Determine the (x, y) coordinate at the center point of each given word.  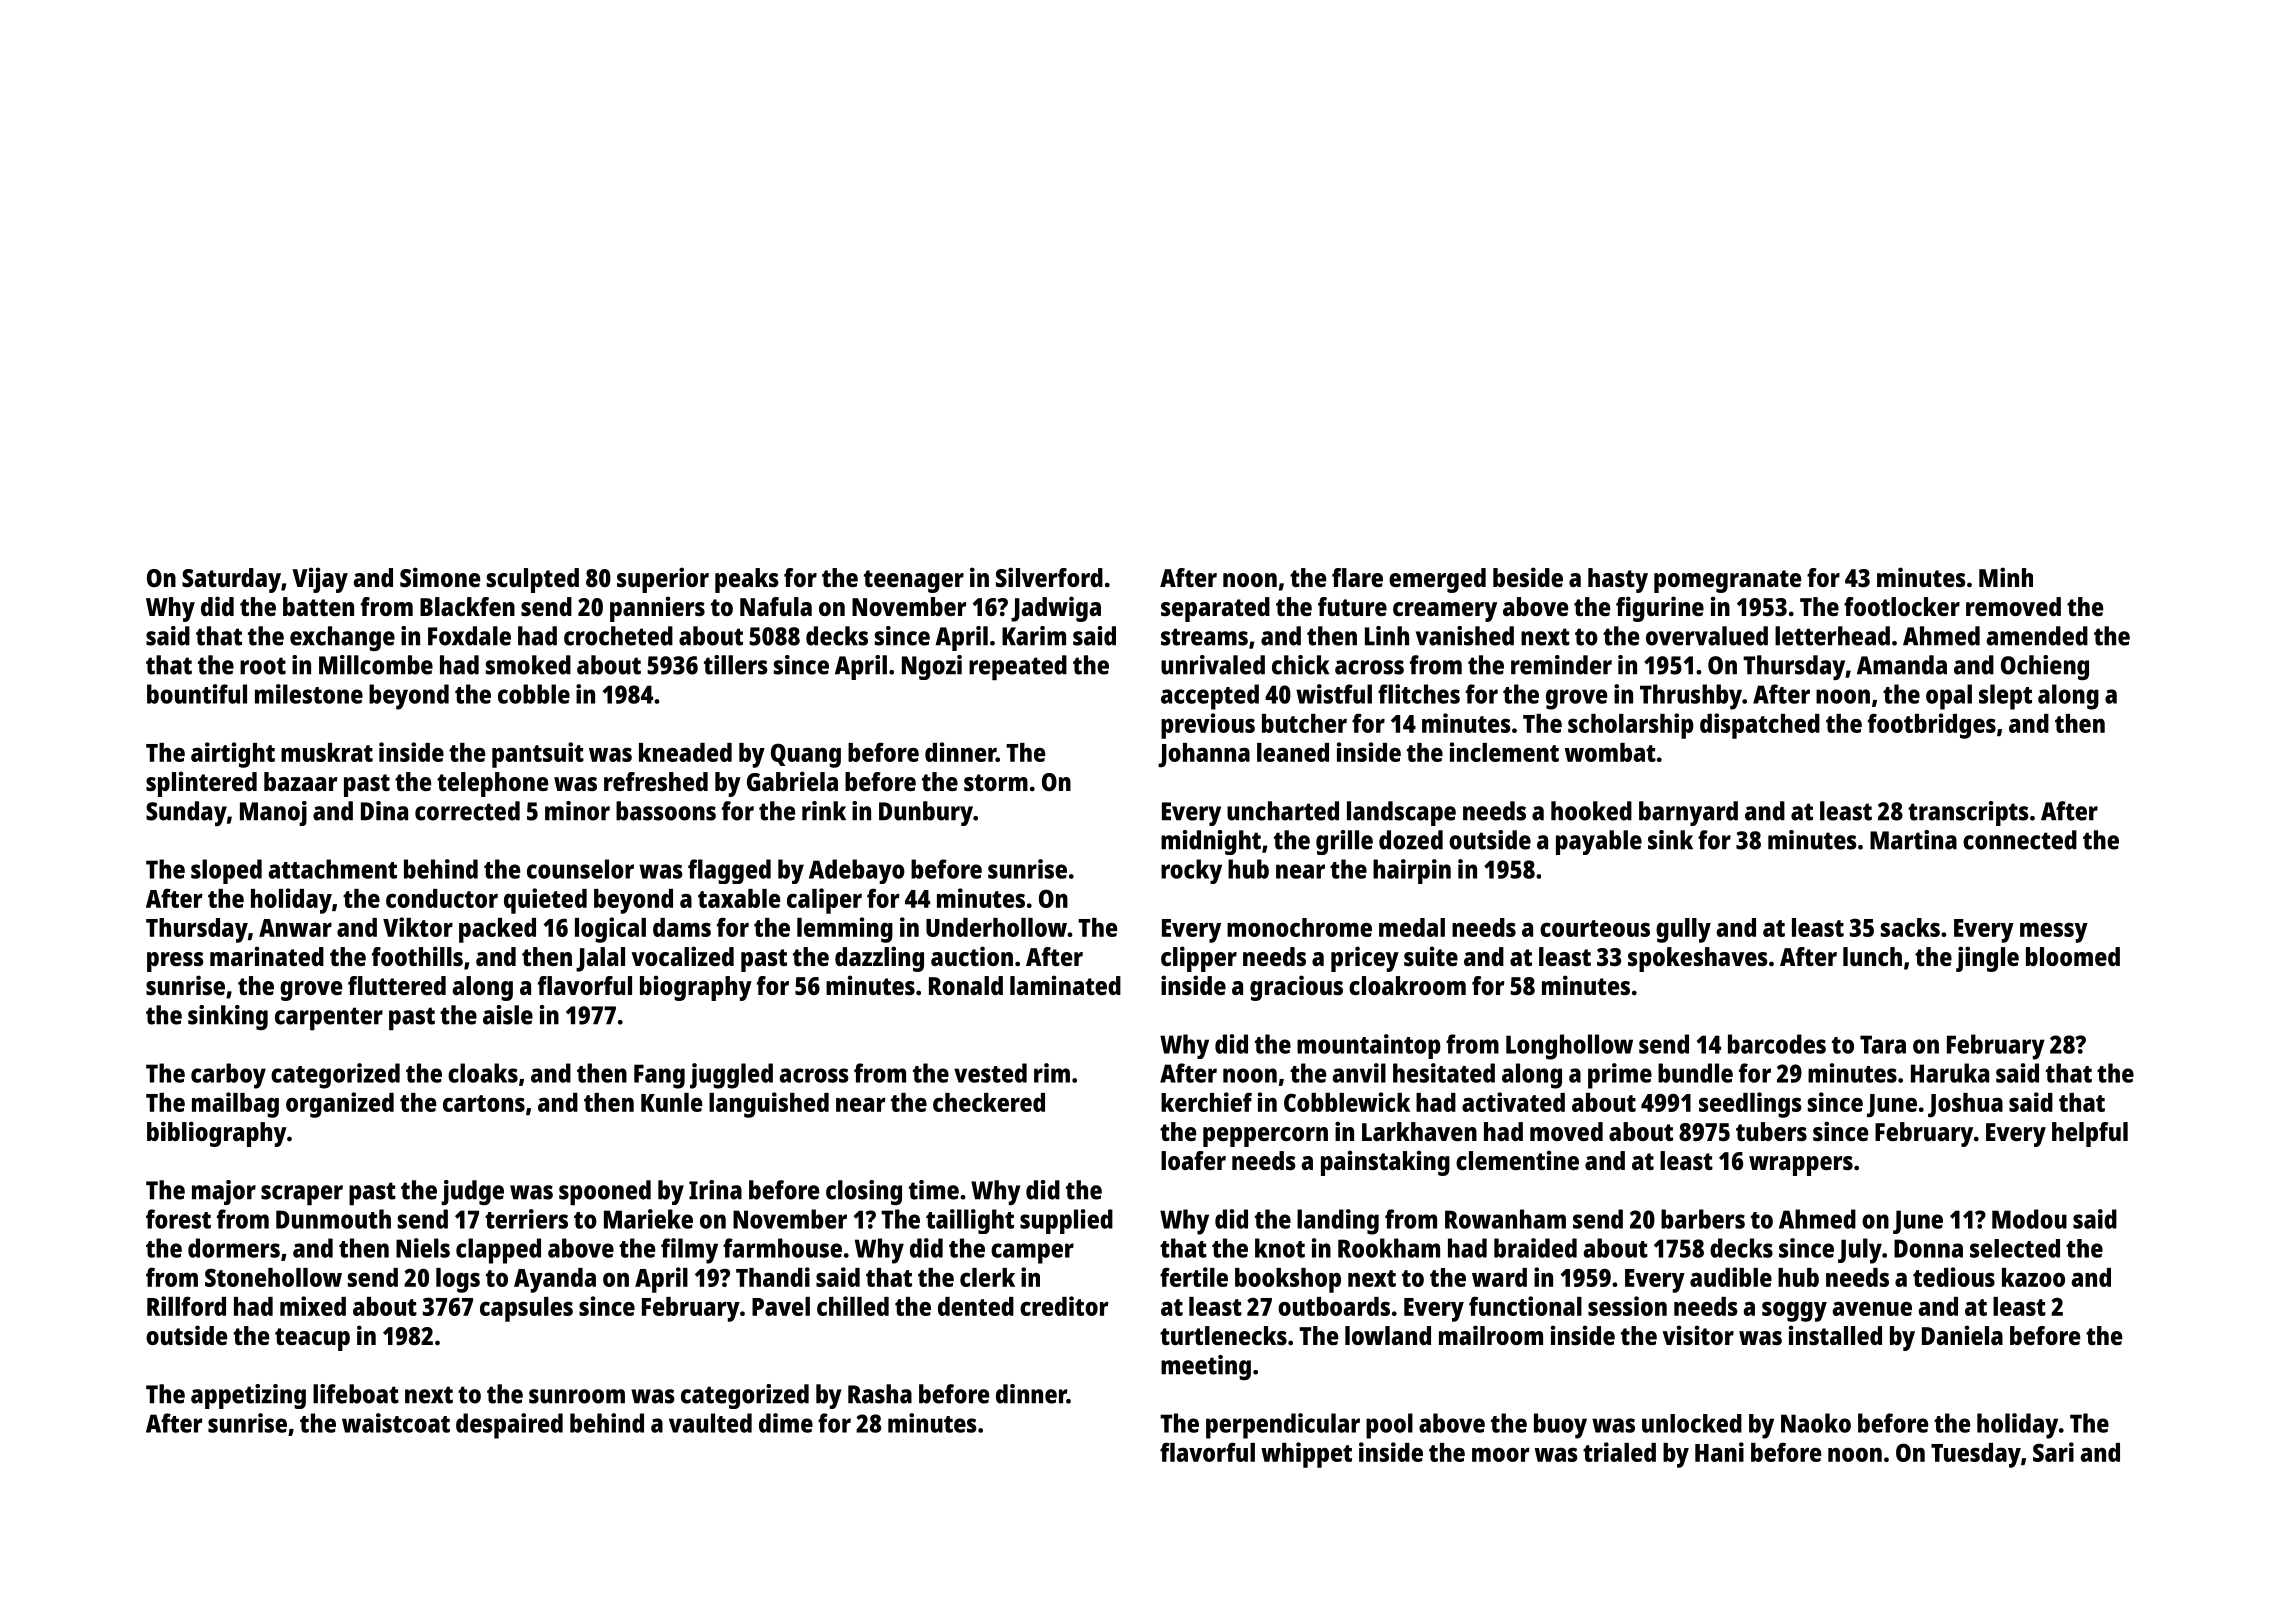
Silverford (1049, 577)
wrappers (1801, 1166)
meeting (1206, 1367)
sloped (226, 871)
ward (1499, 1277)
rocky (1191, 871)
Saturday (231, 580)
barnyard (1688, 813)
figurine (1660, 609)
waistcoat (396, 1423)
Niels (423, 1248)
